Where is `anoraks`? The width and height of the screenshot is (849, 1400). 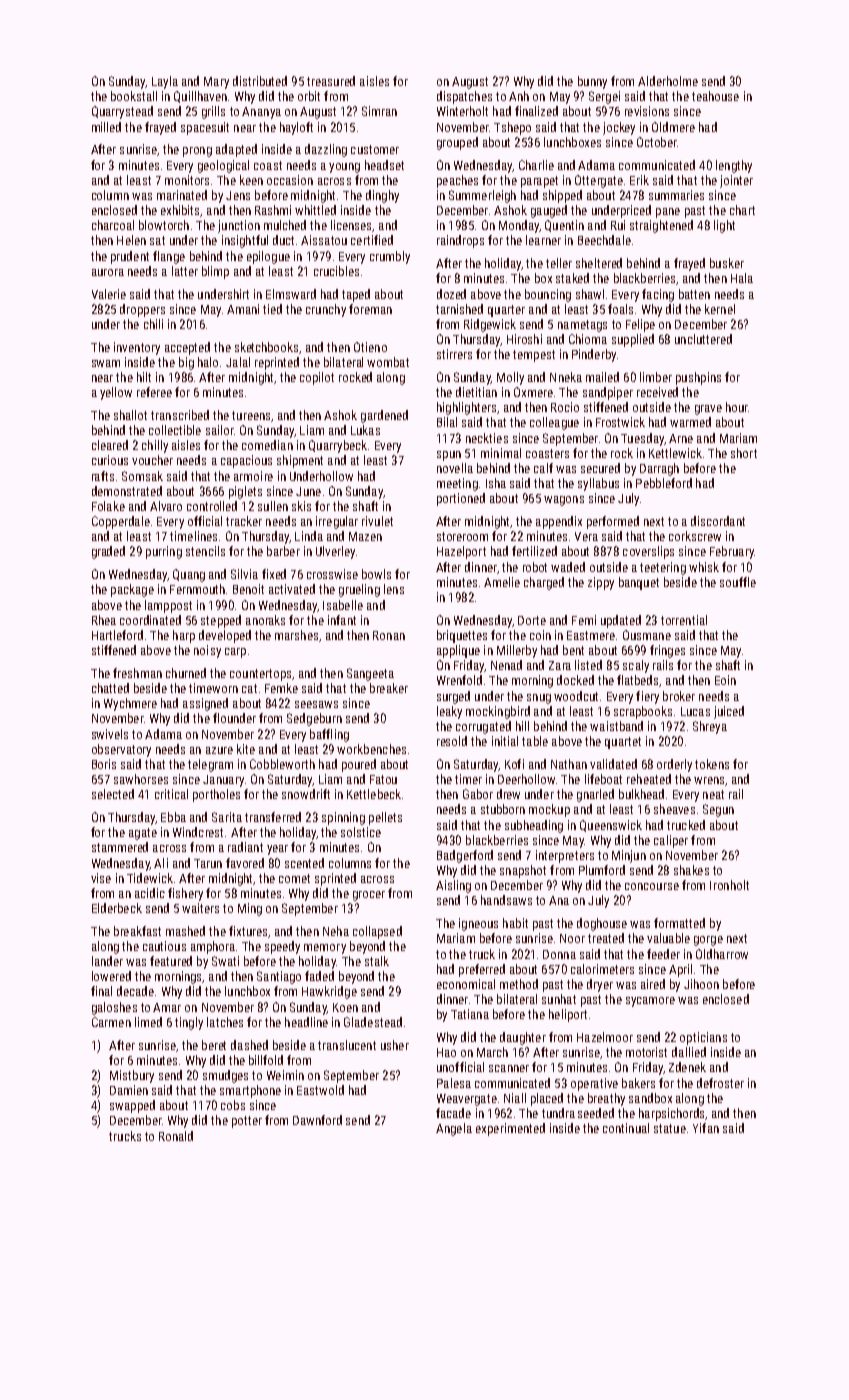
anoraks is located at coordinates (265, 620).
